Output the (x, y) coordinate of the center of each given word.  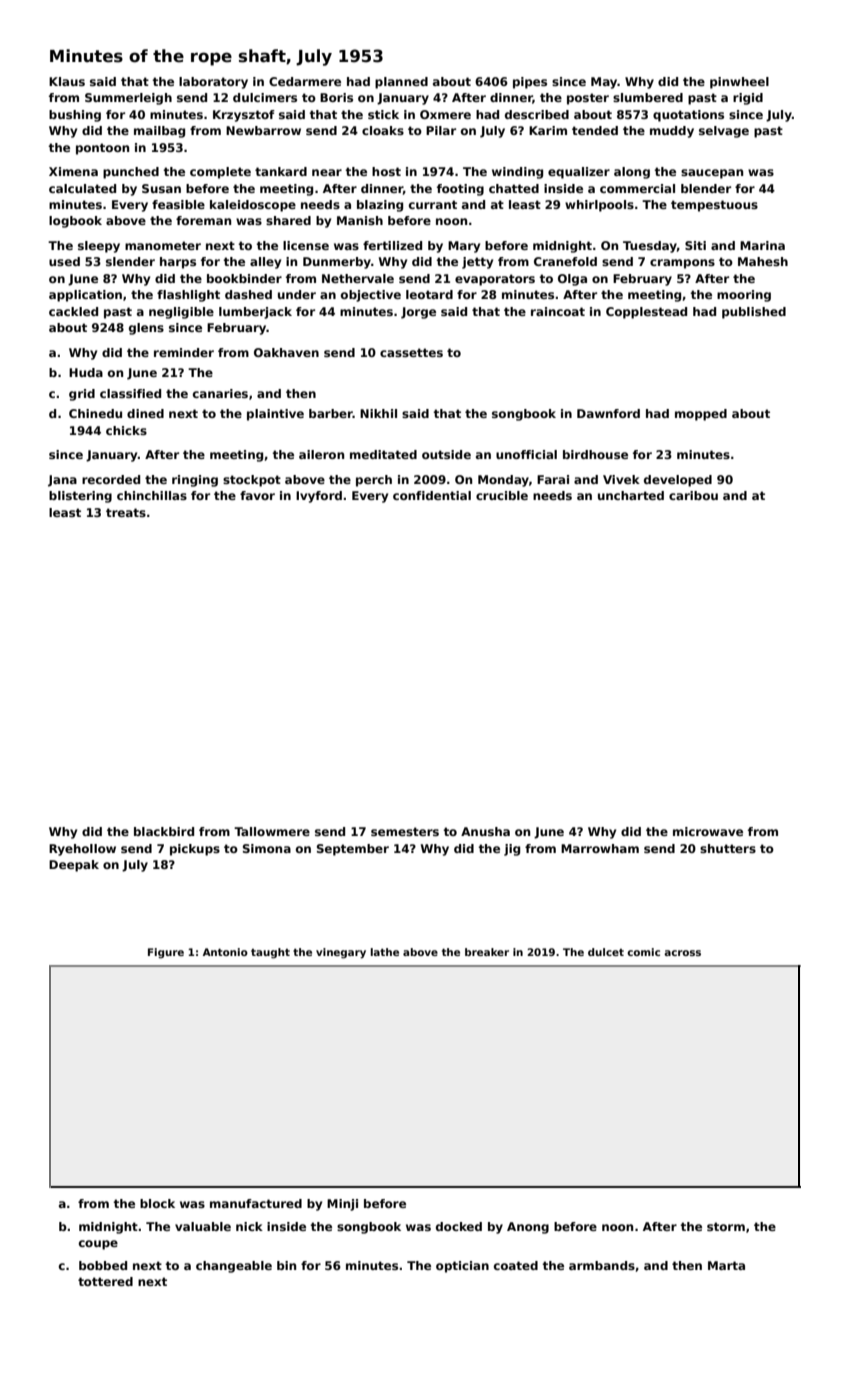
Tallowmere (272, 831)
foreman (203, 220)
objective (371, 296)
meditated (383, 454)
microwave (708, 831)
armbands (602, 1265)
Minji (342, 1205)
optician (462, 1267)
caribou (693, 495)
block (157, 1203)
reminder (184, 352)
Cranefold (565, 261)
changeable (234, 1267)
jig (512, 850)
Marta (726, 1265)
